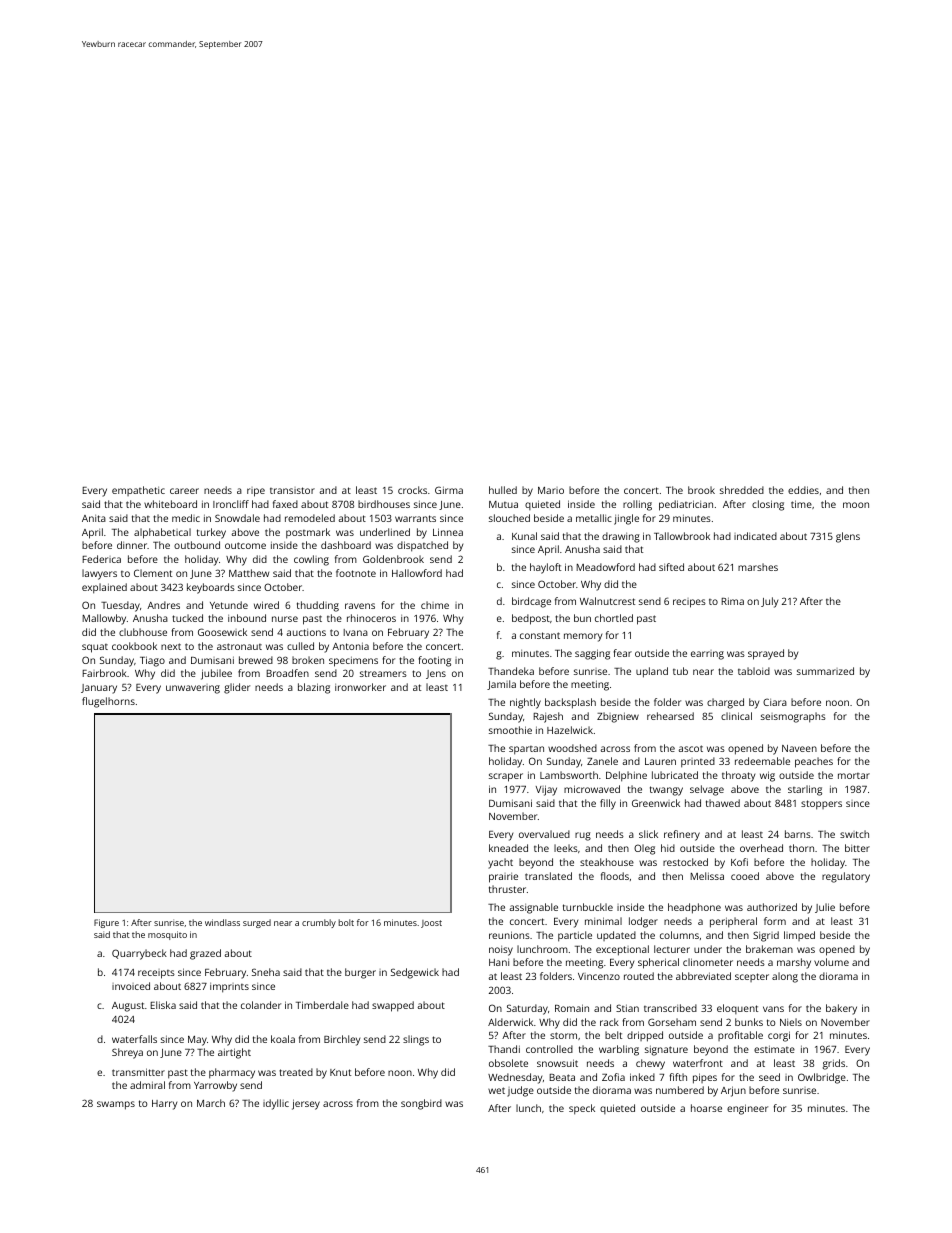 Image resolution: width=952 pixels, height=1233 pixels. What do you see at coordinates (825, 908) in the screenshot?
I see `Julie` at bounding box center [825, 908].
